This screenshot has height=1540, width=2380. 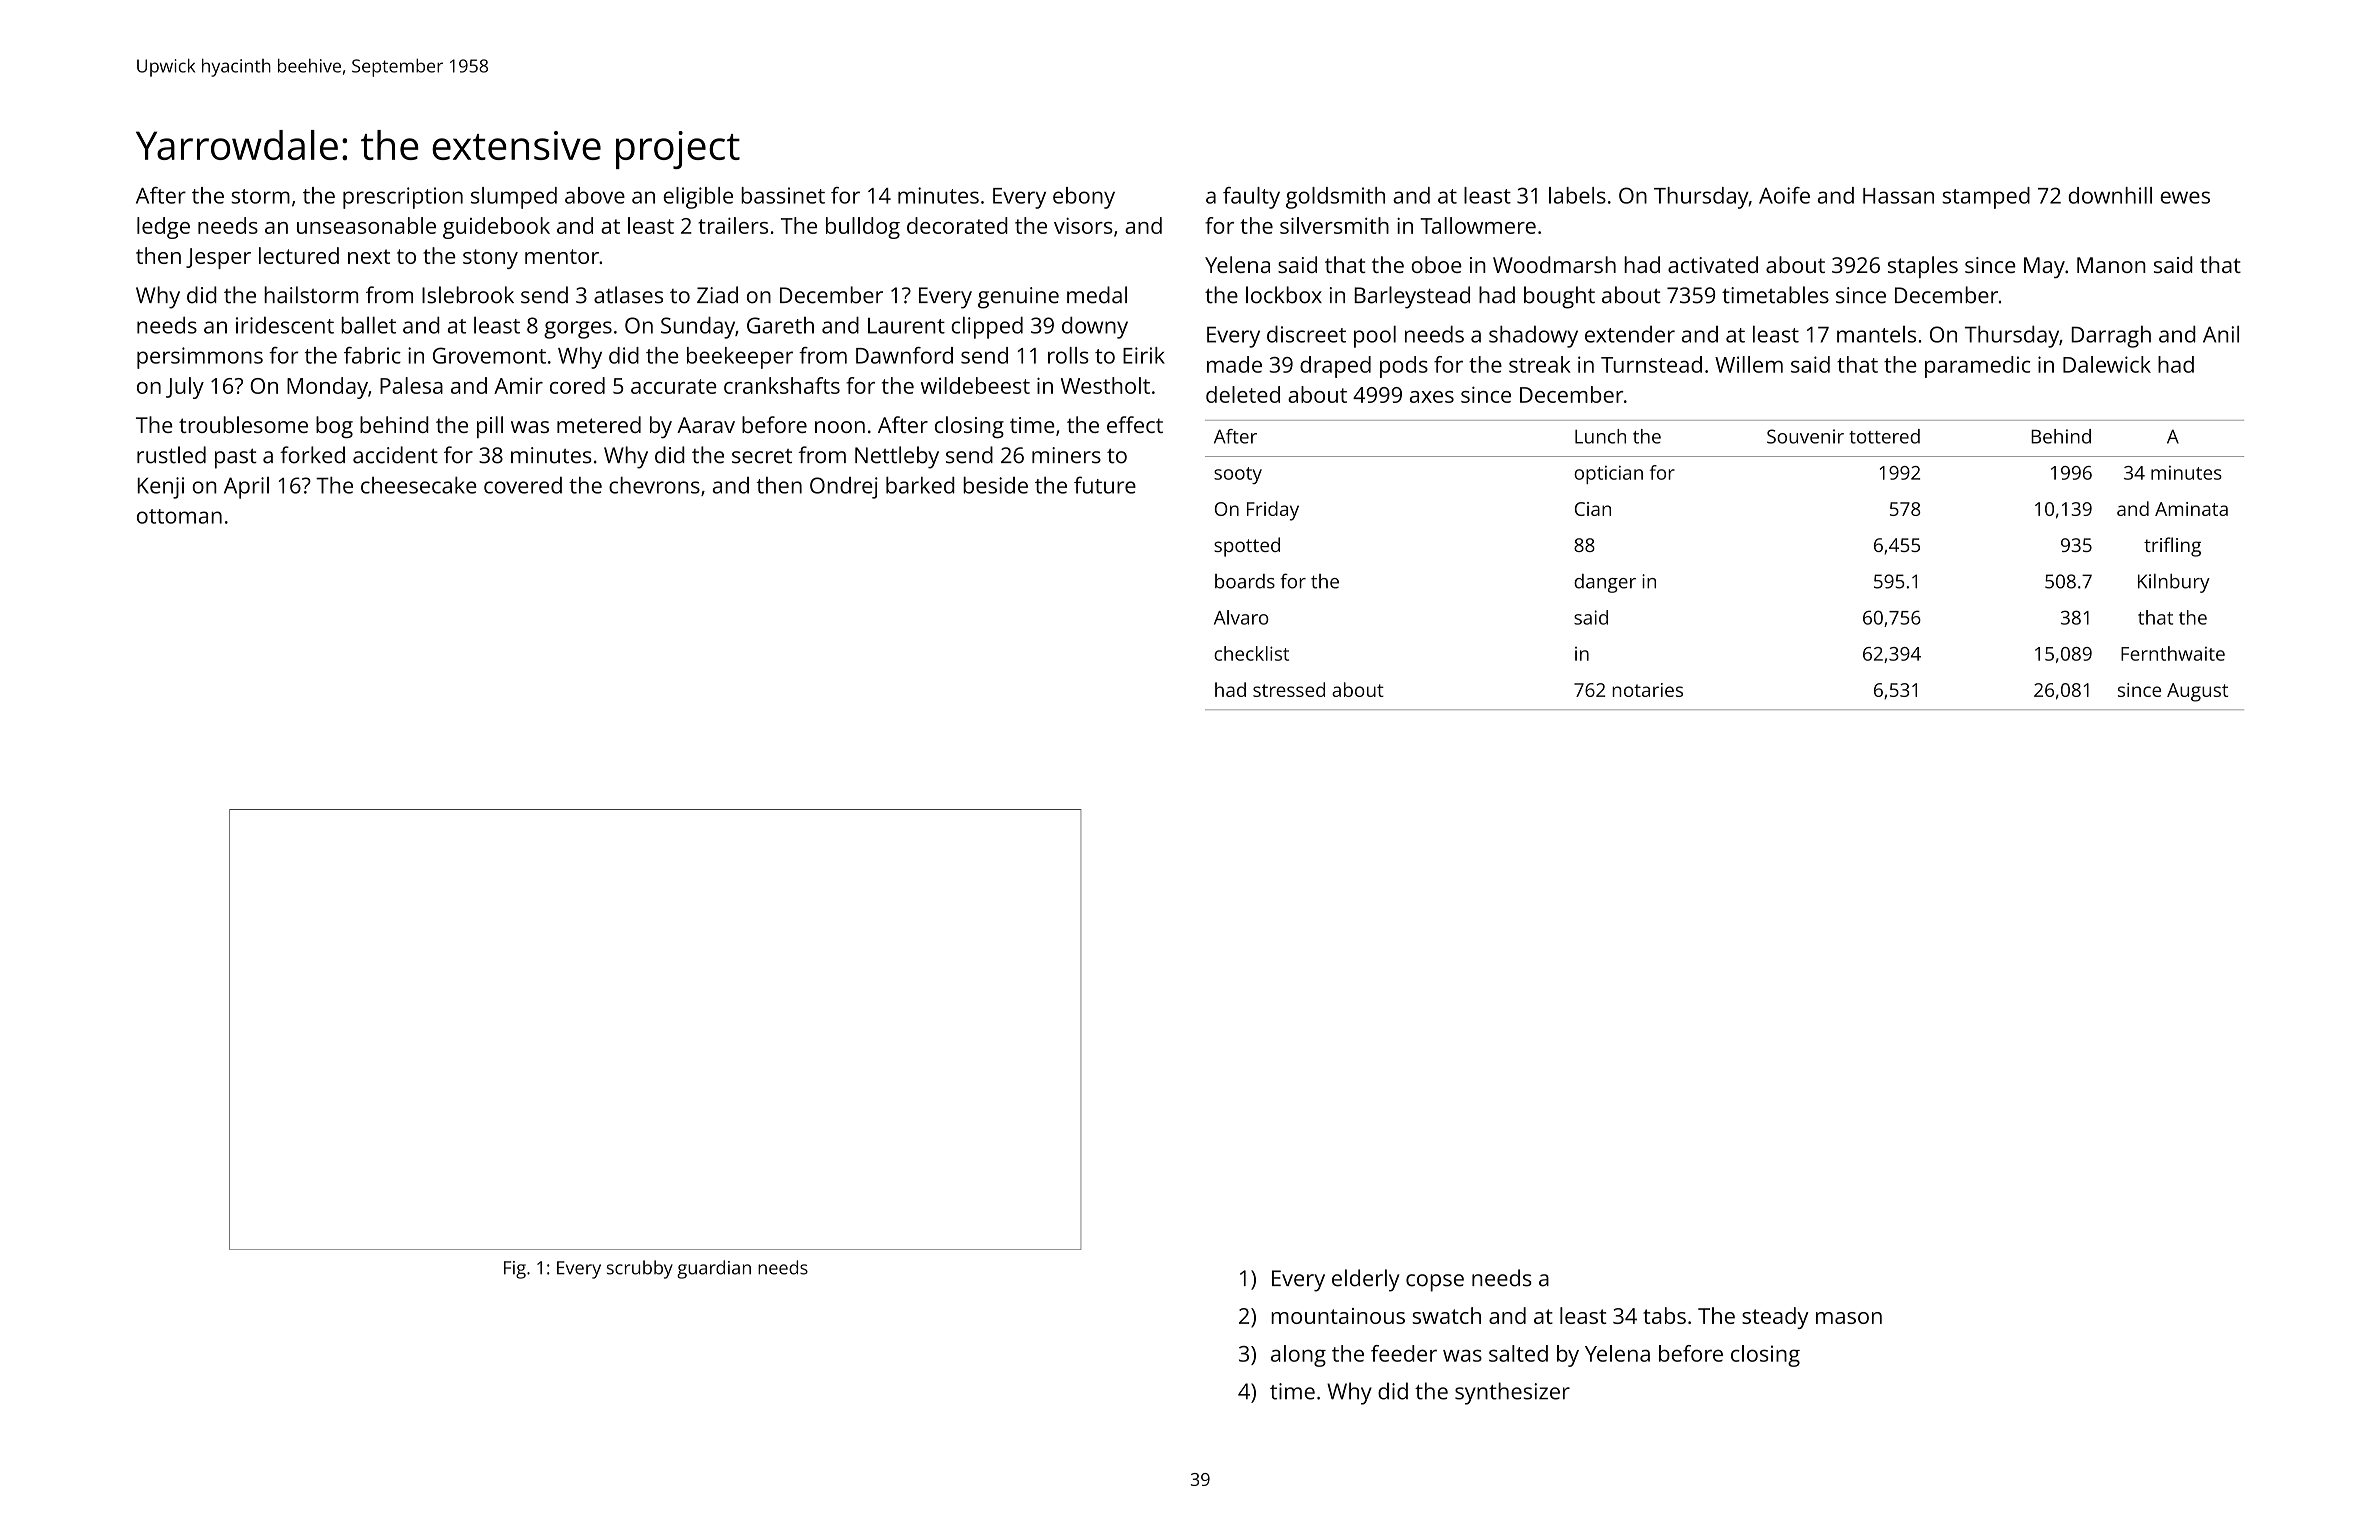 I want to click on along, so click(x=1298, y=1356).
